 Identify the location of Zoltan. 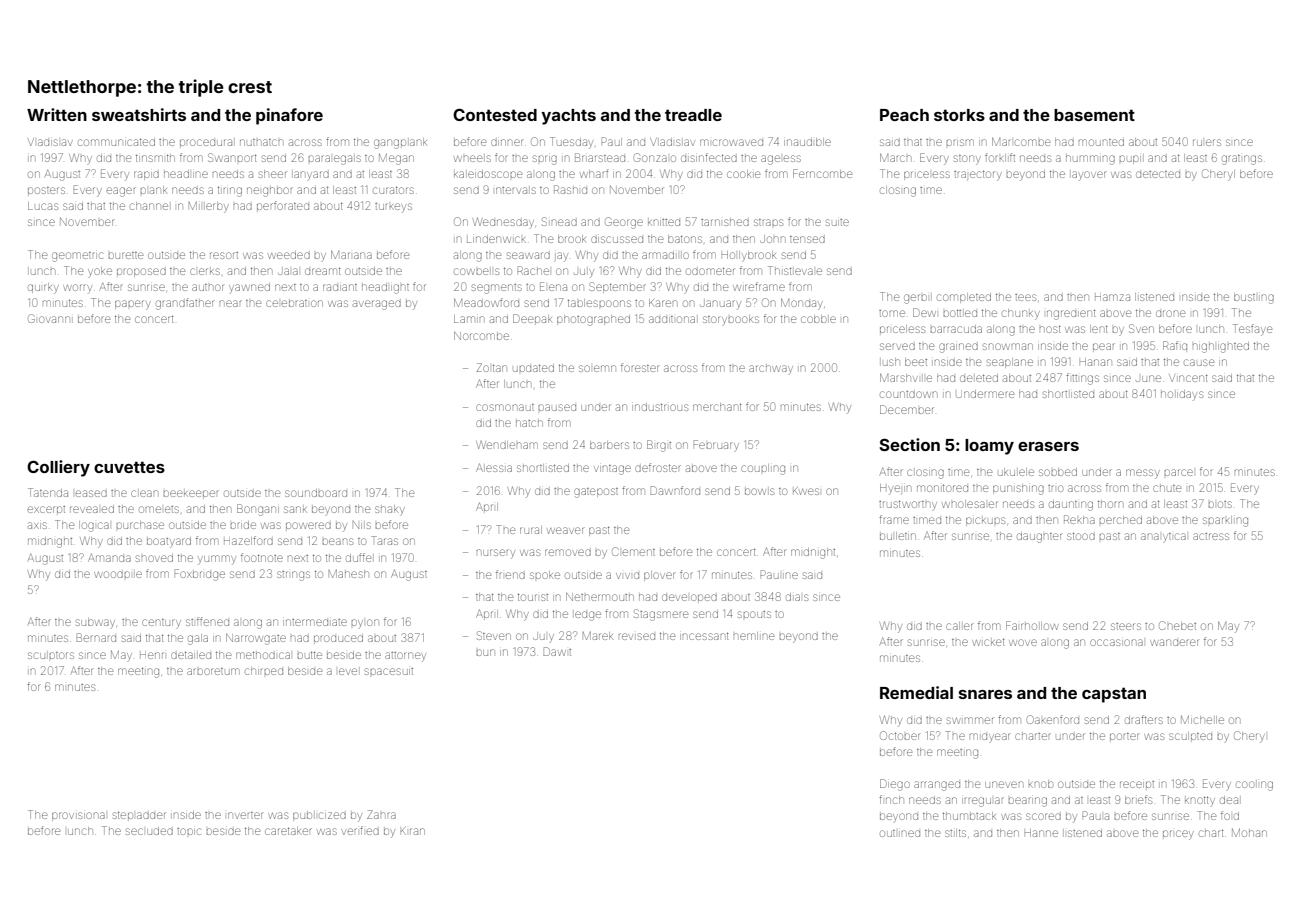
(491, 367).
